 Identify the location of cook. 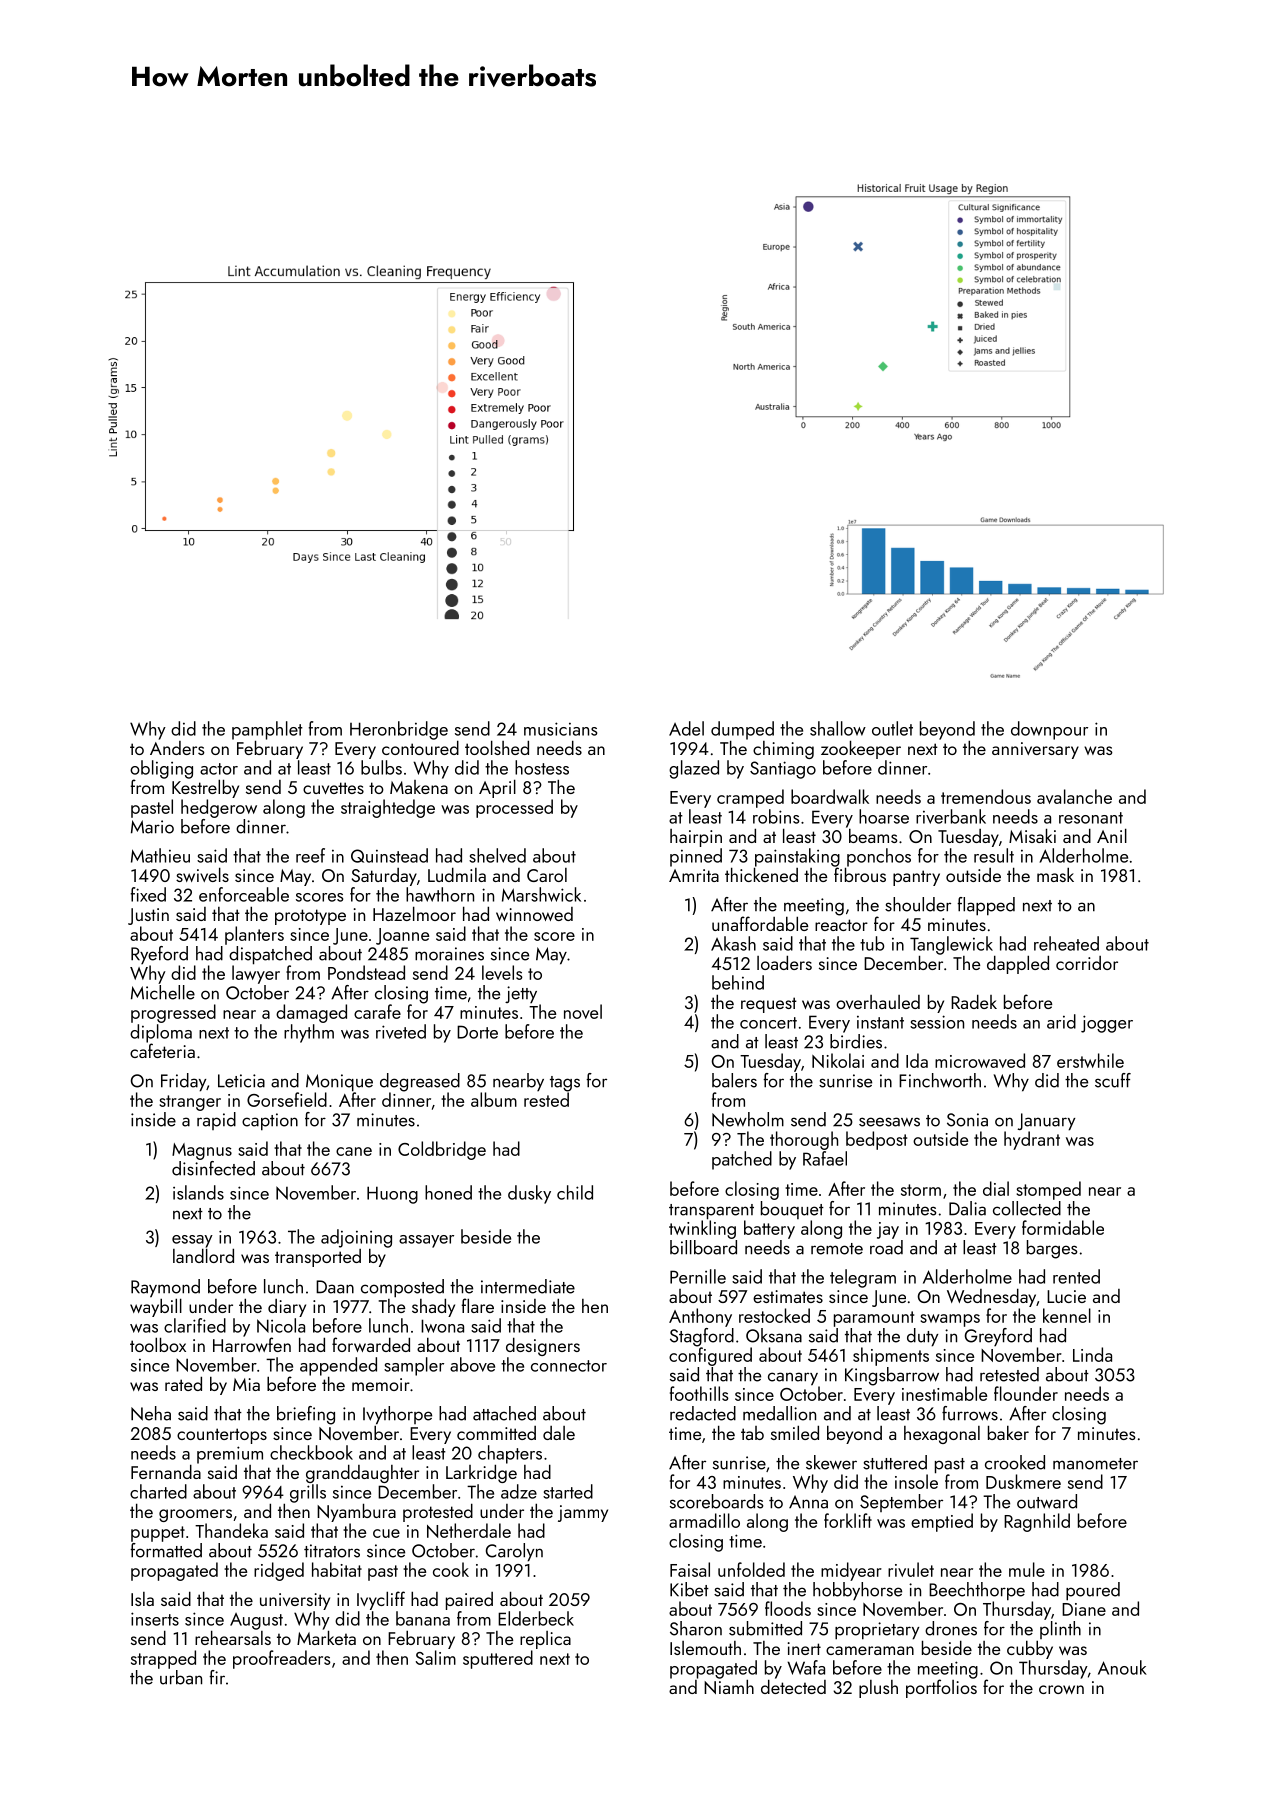
(451, 1569).
